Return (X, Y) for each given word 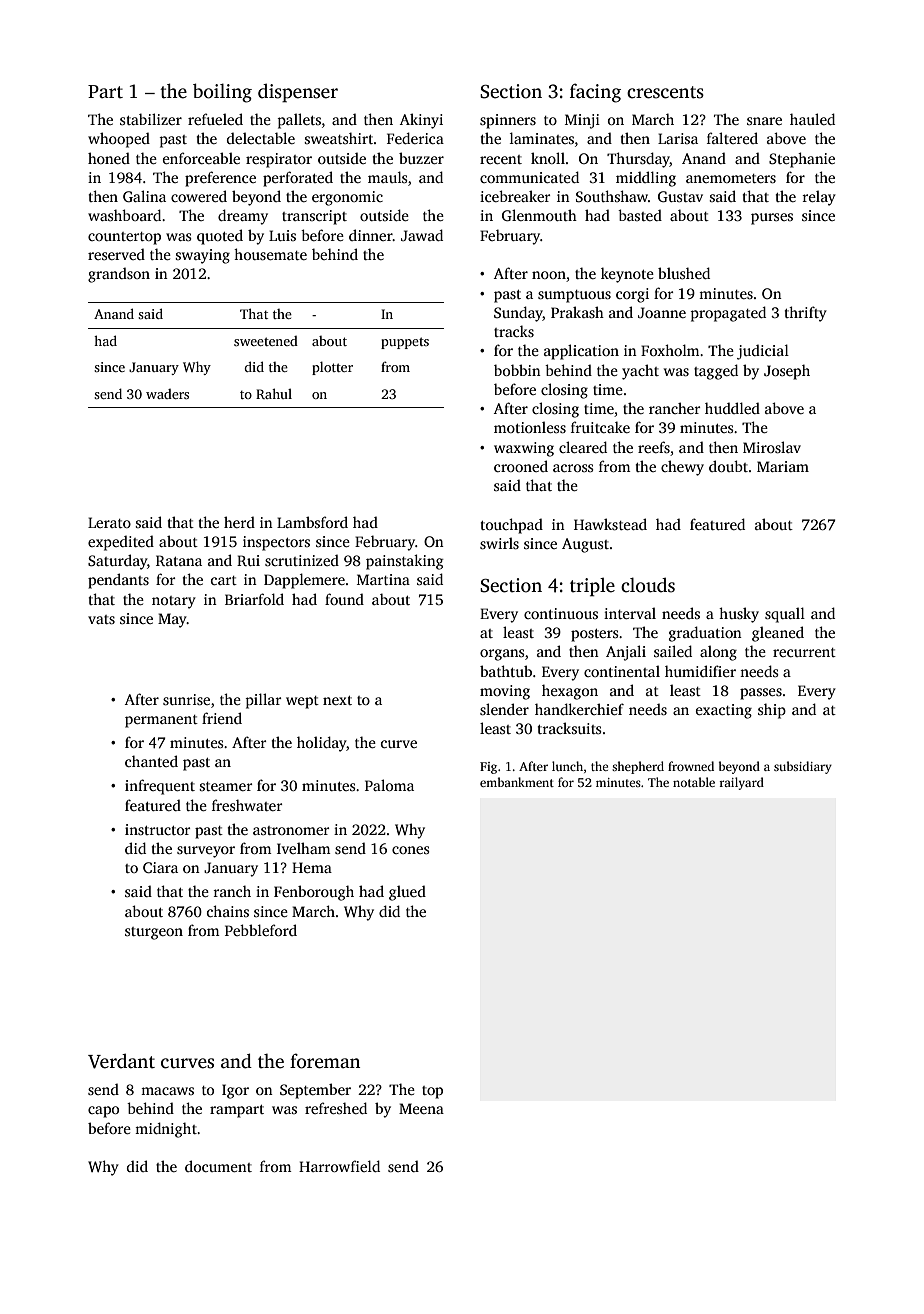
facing (595, 93)
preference (220, 179)
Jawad (422, 235)
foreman (325, 1061)
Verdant (121, 1061)
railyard (741, 783)
